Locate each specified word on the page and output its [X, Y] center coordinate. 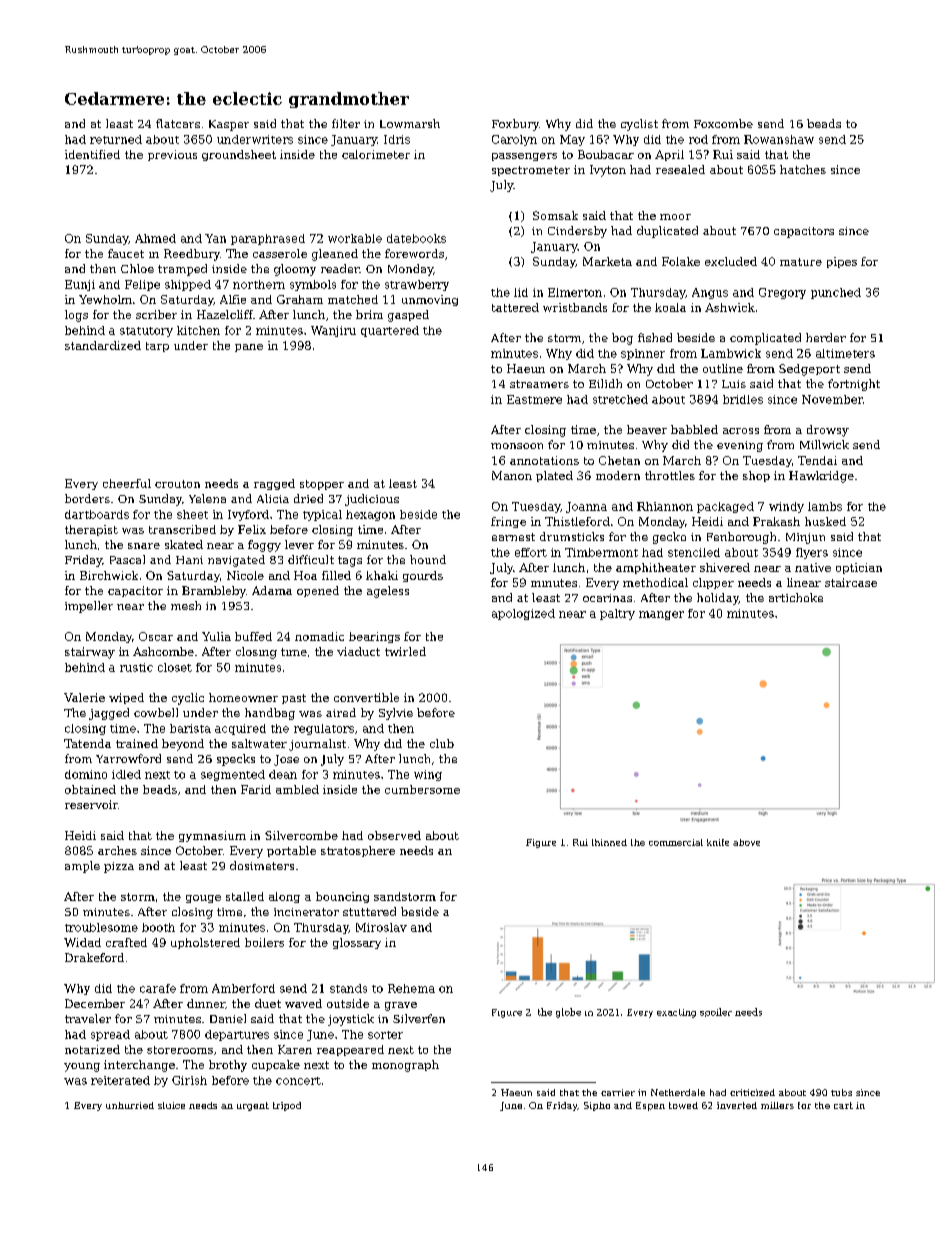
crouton [177, 484]
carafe [158, 988]
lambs [825, 506]
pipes [842, 262]
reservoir [91, 804]
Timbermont [601, 552]
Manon [512, 475]
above [746, 842]
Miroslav [381, 927]
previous [172, 155]
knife [718, 842]
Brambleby [214, 592]
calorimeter [376, 154]
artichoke [796, 597]
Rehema [411, 988]
